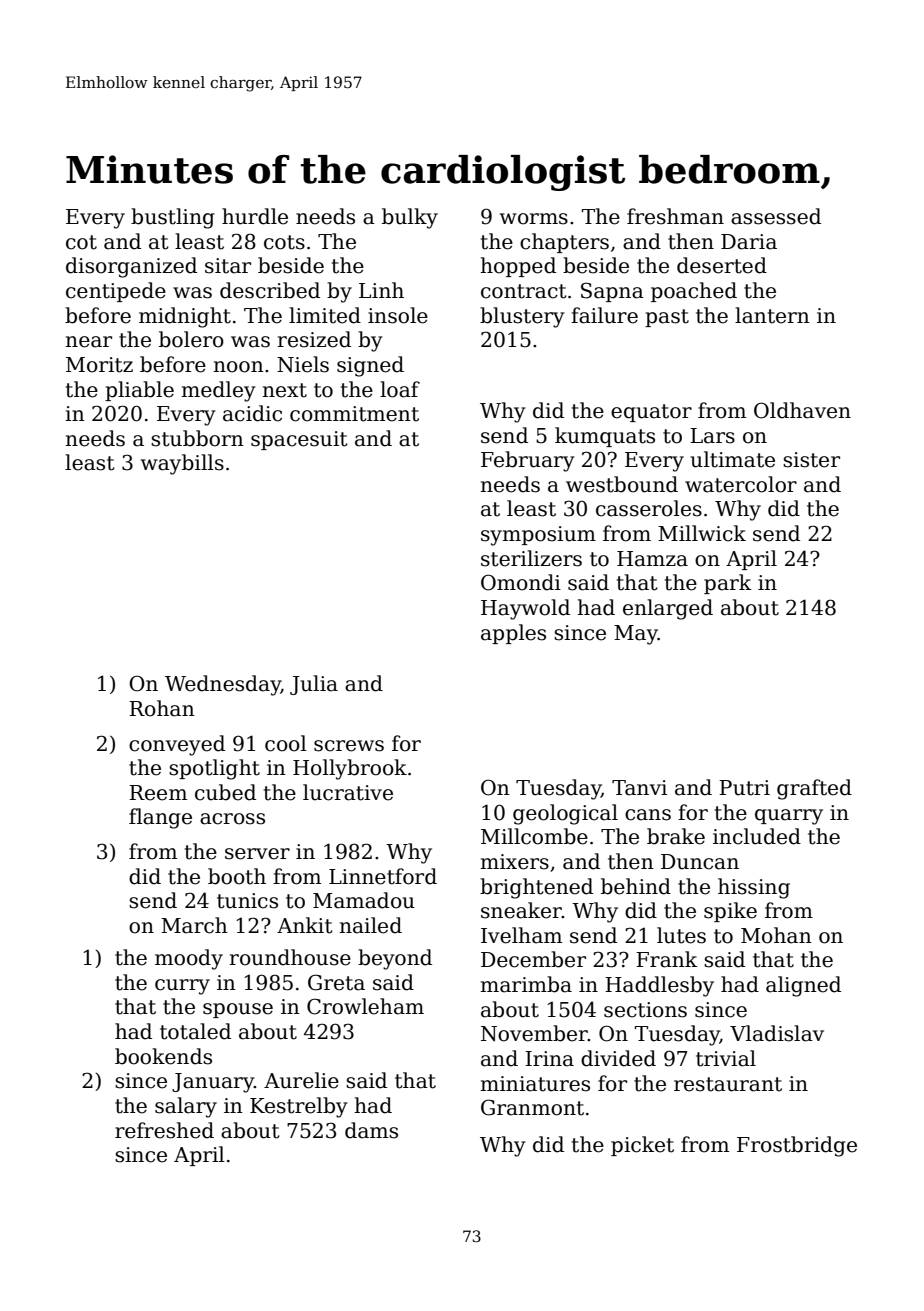 This screenshot has width=924, height=1311. What do you see at coordinates (270, 290) in the screenshot?
I see `described` at bounding box center [270, 290].
